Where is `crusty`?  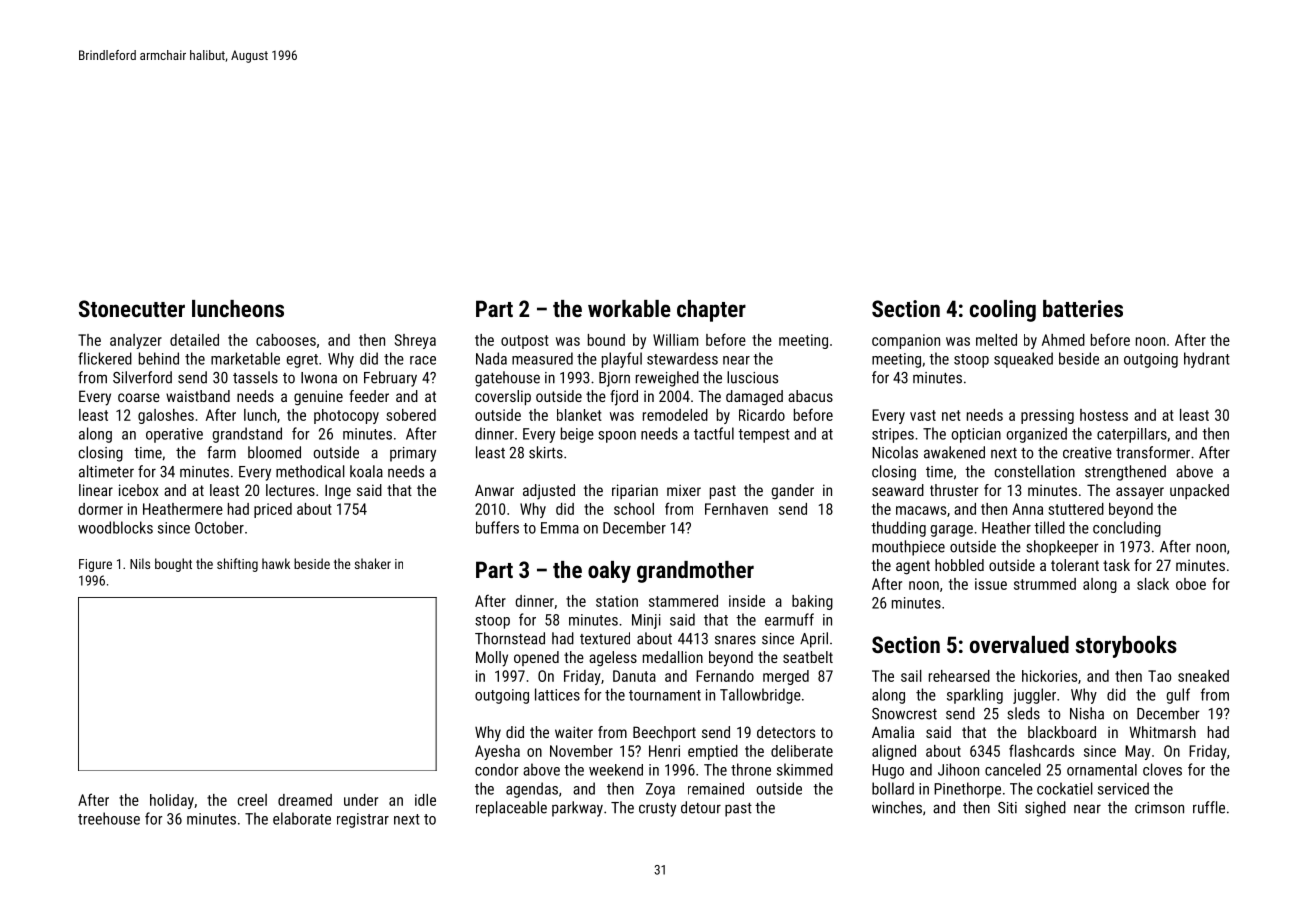 crusty is located at coordinates (657, 810).
